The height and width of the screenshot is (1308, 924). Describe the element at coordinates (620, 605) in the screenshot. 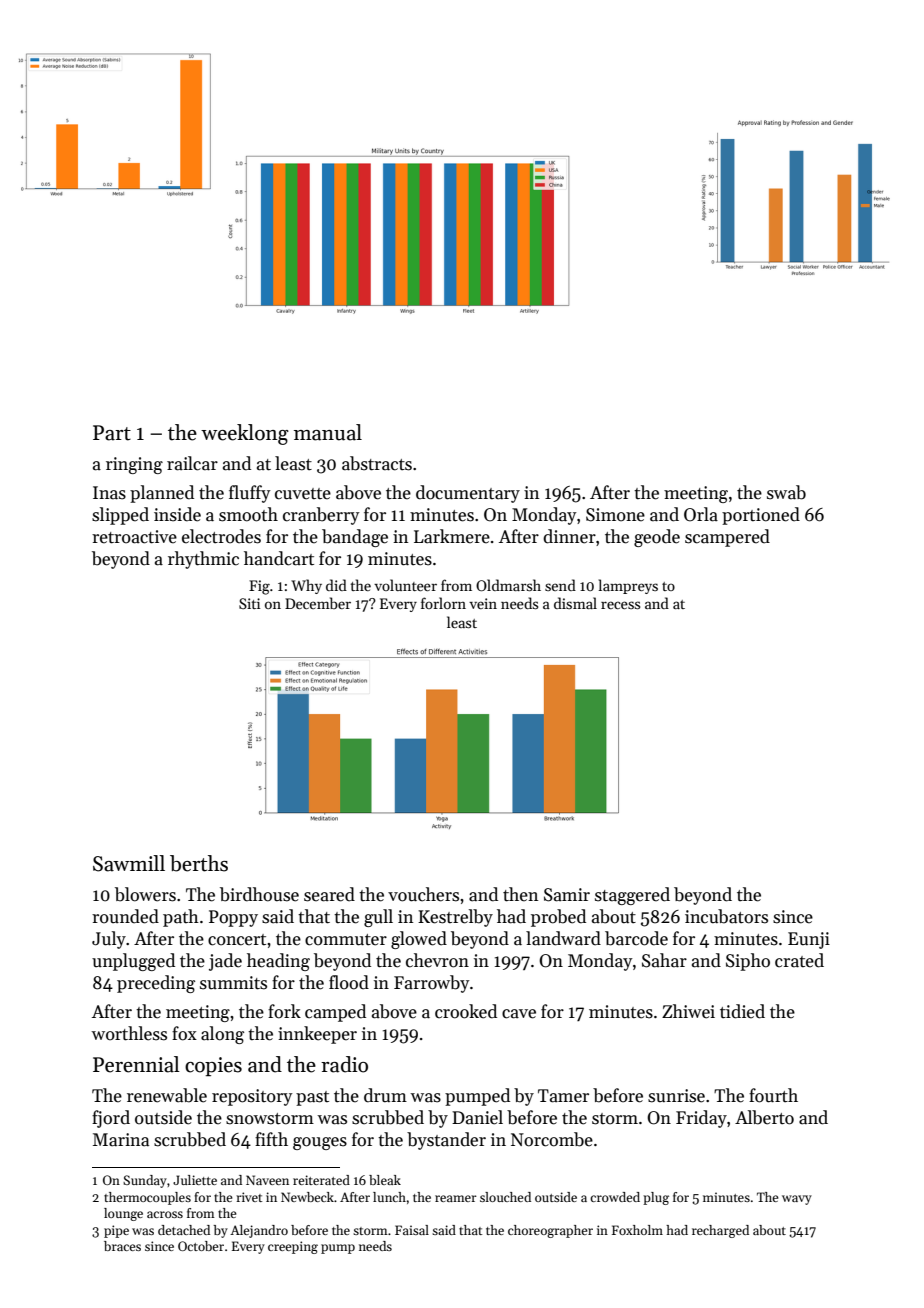

I see `recess` at that location.
